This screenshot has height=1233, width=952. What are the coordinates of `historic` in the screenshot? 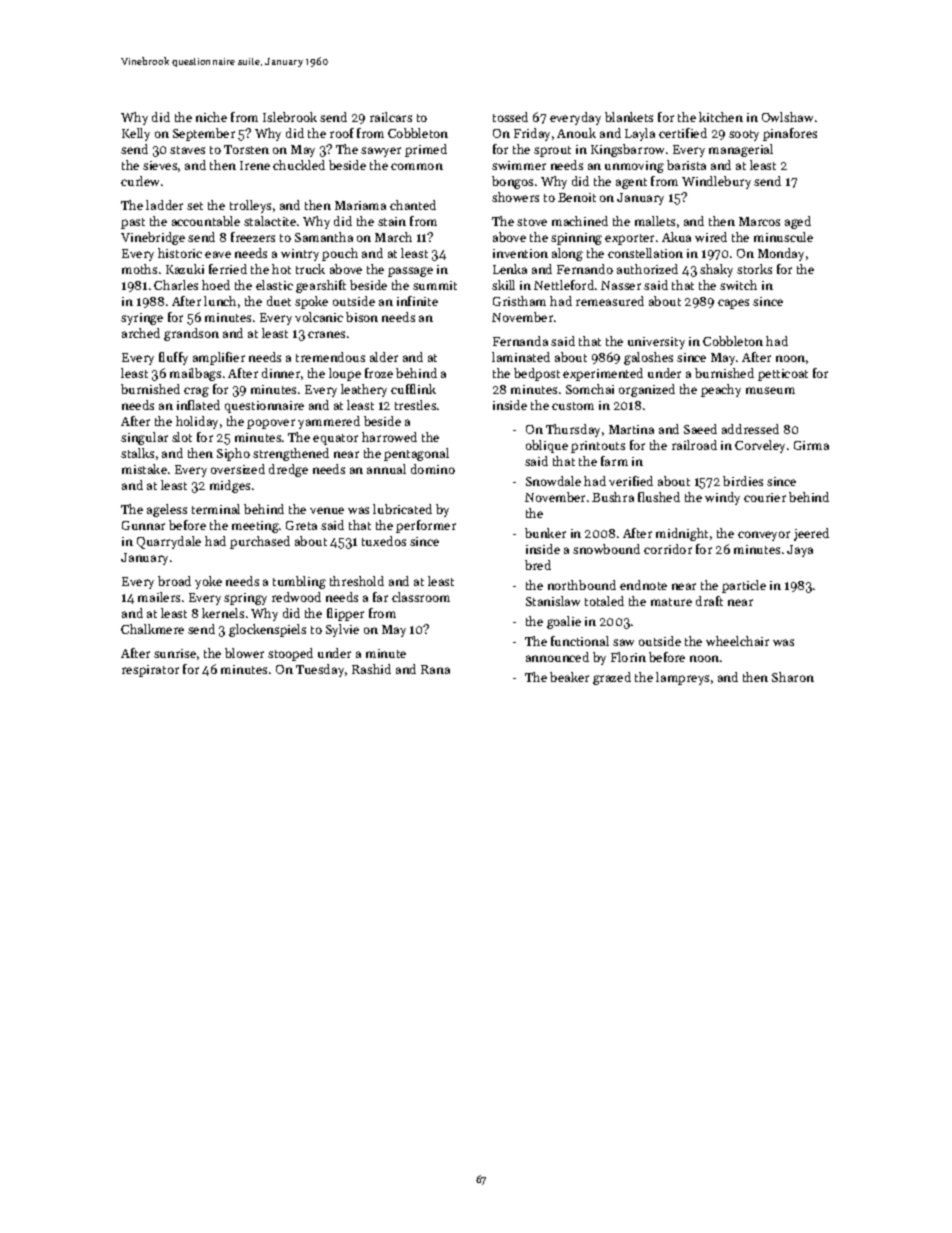 It's located at (180, 253).
